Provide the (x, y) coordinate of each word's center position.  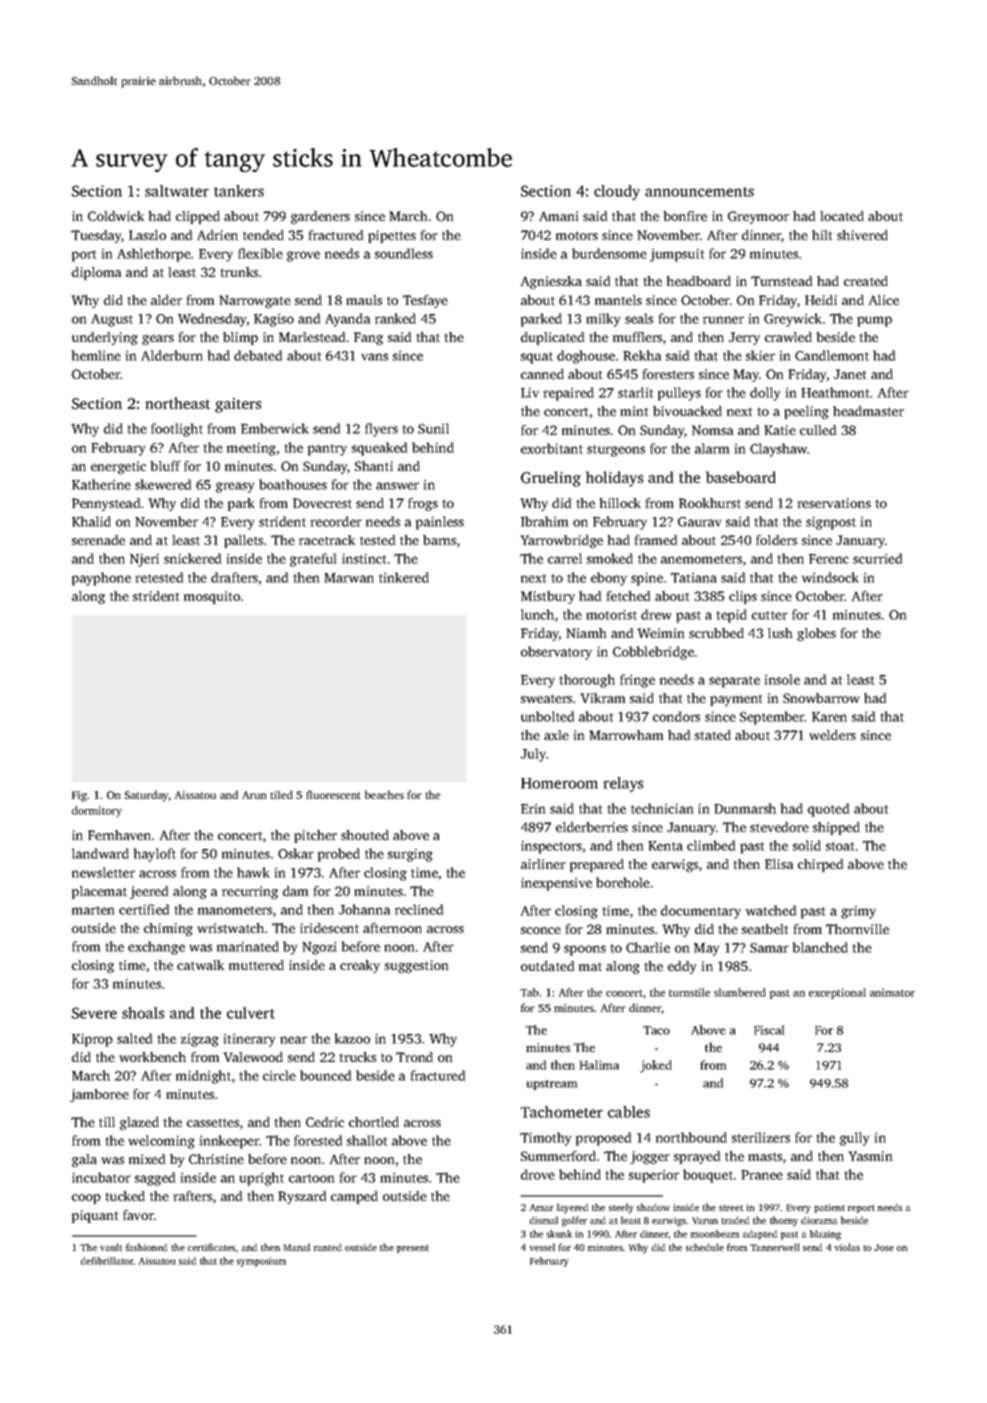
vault (111, 1247)
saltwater (177, 191)
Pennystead (106, 504)
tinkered (404, 577)
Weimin (660, 633)
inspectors (551, 847)
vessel (542, 1247)
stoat (840, 846)
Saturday (147, 796)
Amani (558, 216)
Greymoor (758, 217)
